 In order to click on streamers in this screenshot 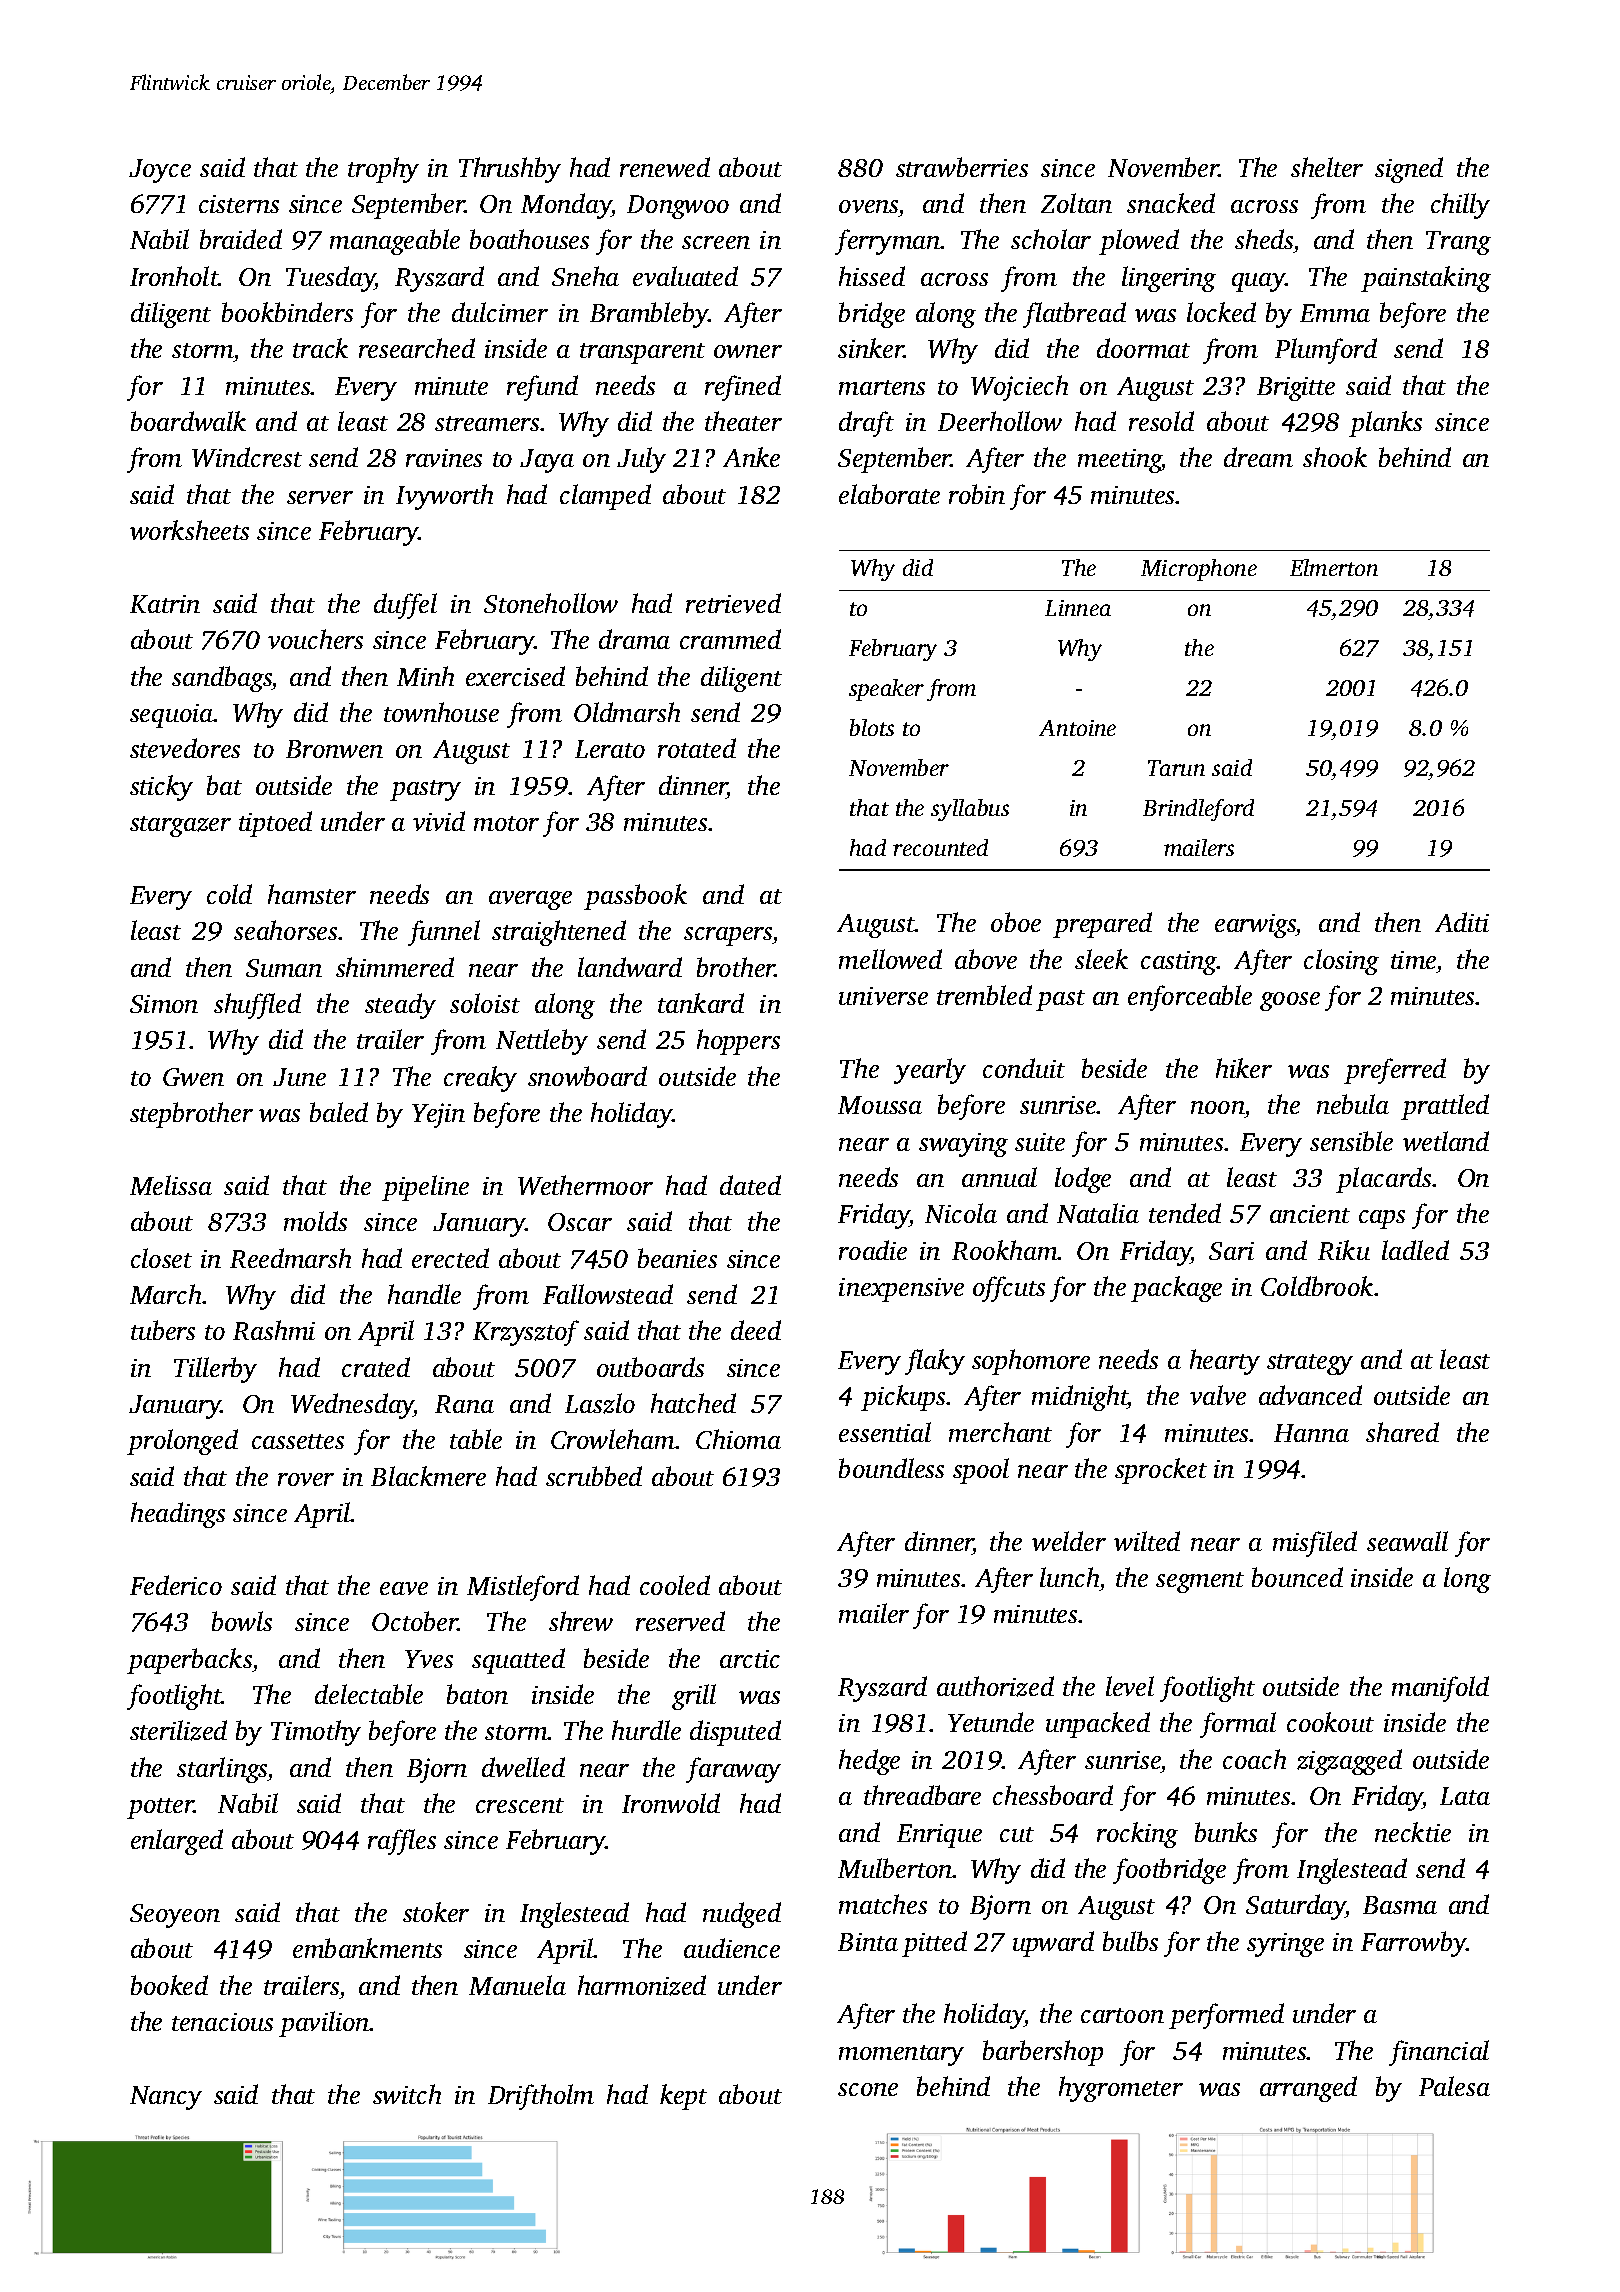, I will do `click(488, 423)`.
